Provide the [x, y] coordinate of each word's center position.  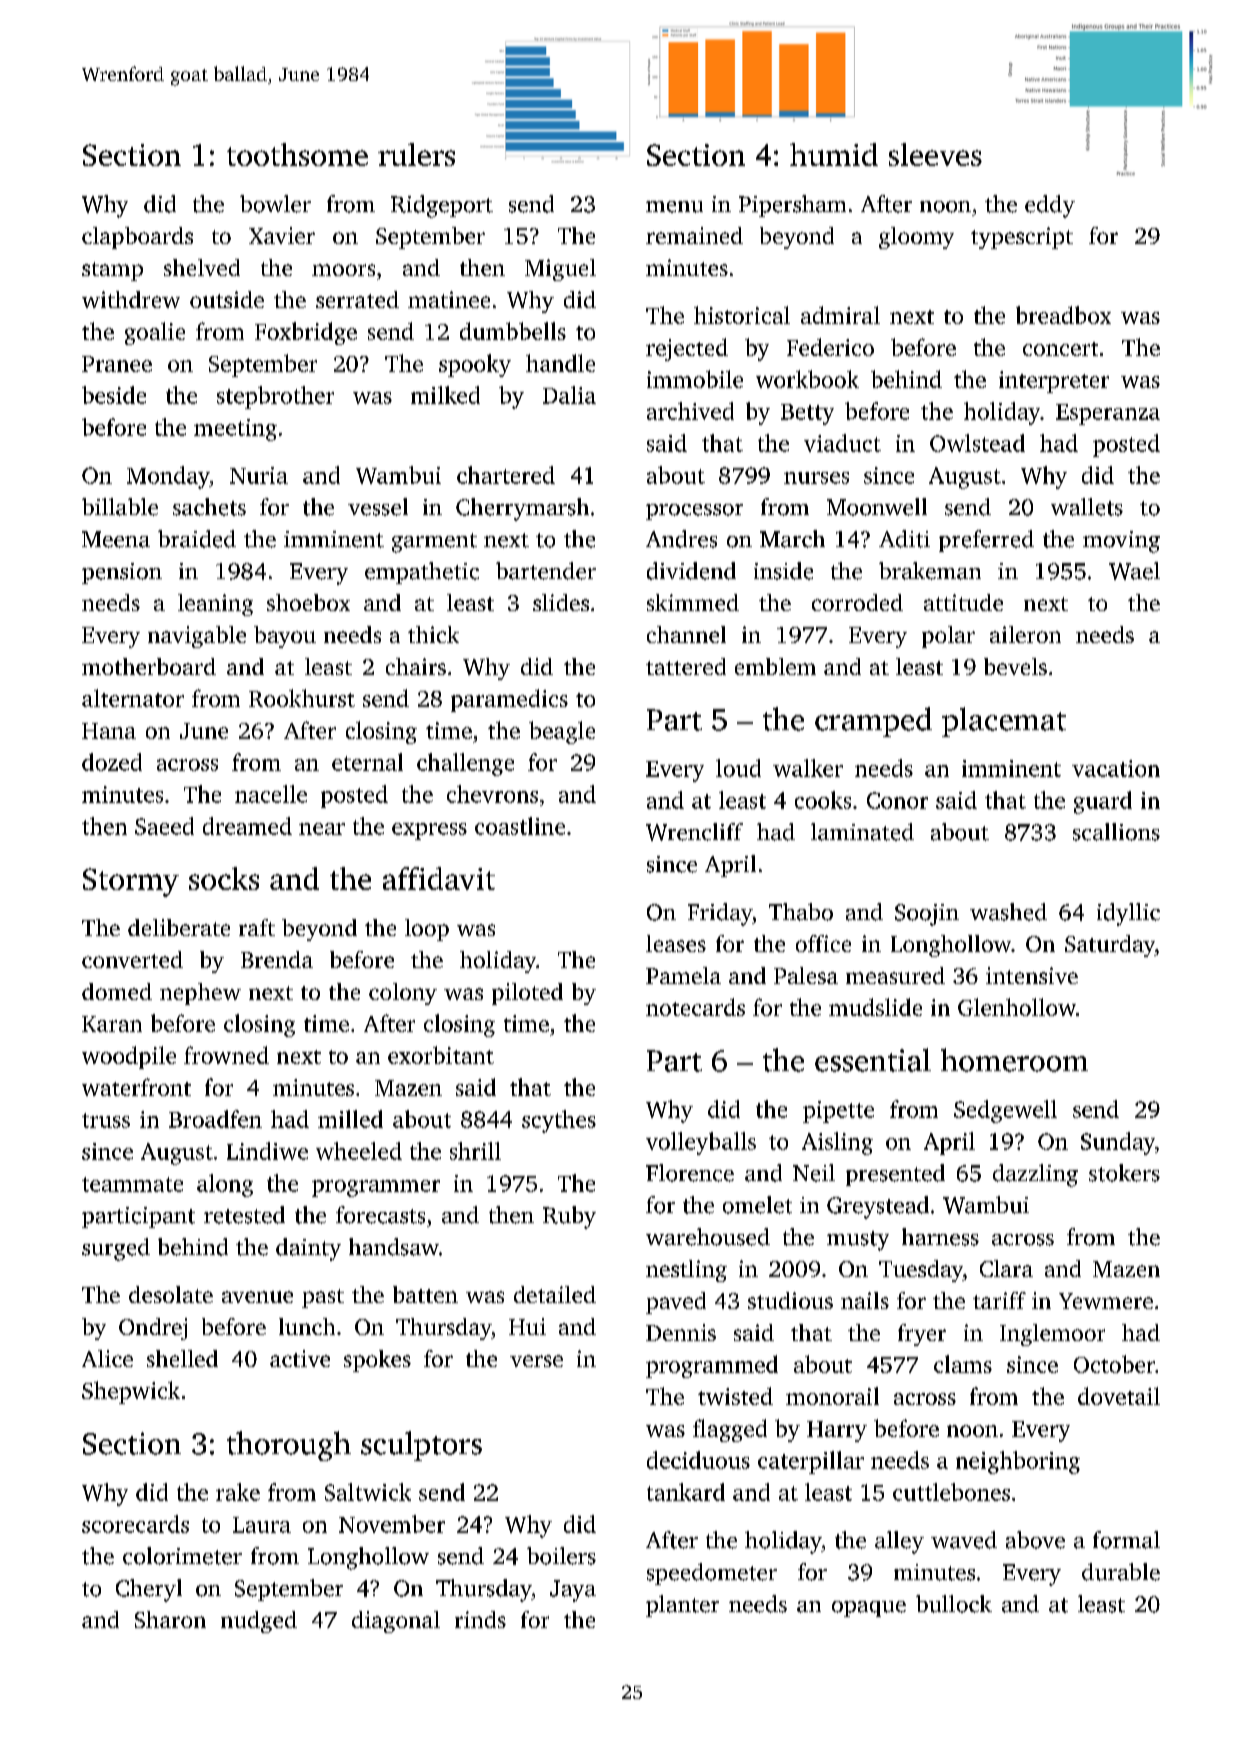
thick [433, 634]
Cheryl [149, 1590]
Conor [897, 800]
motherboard [149, 666]
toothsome [297, 154]
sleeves [935, 154]
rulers [416, 154]
